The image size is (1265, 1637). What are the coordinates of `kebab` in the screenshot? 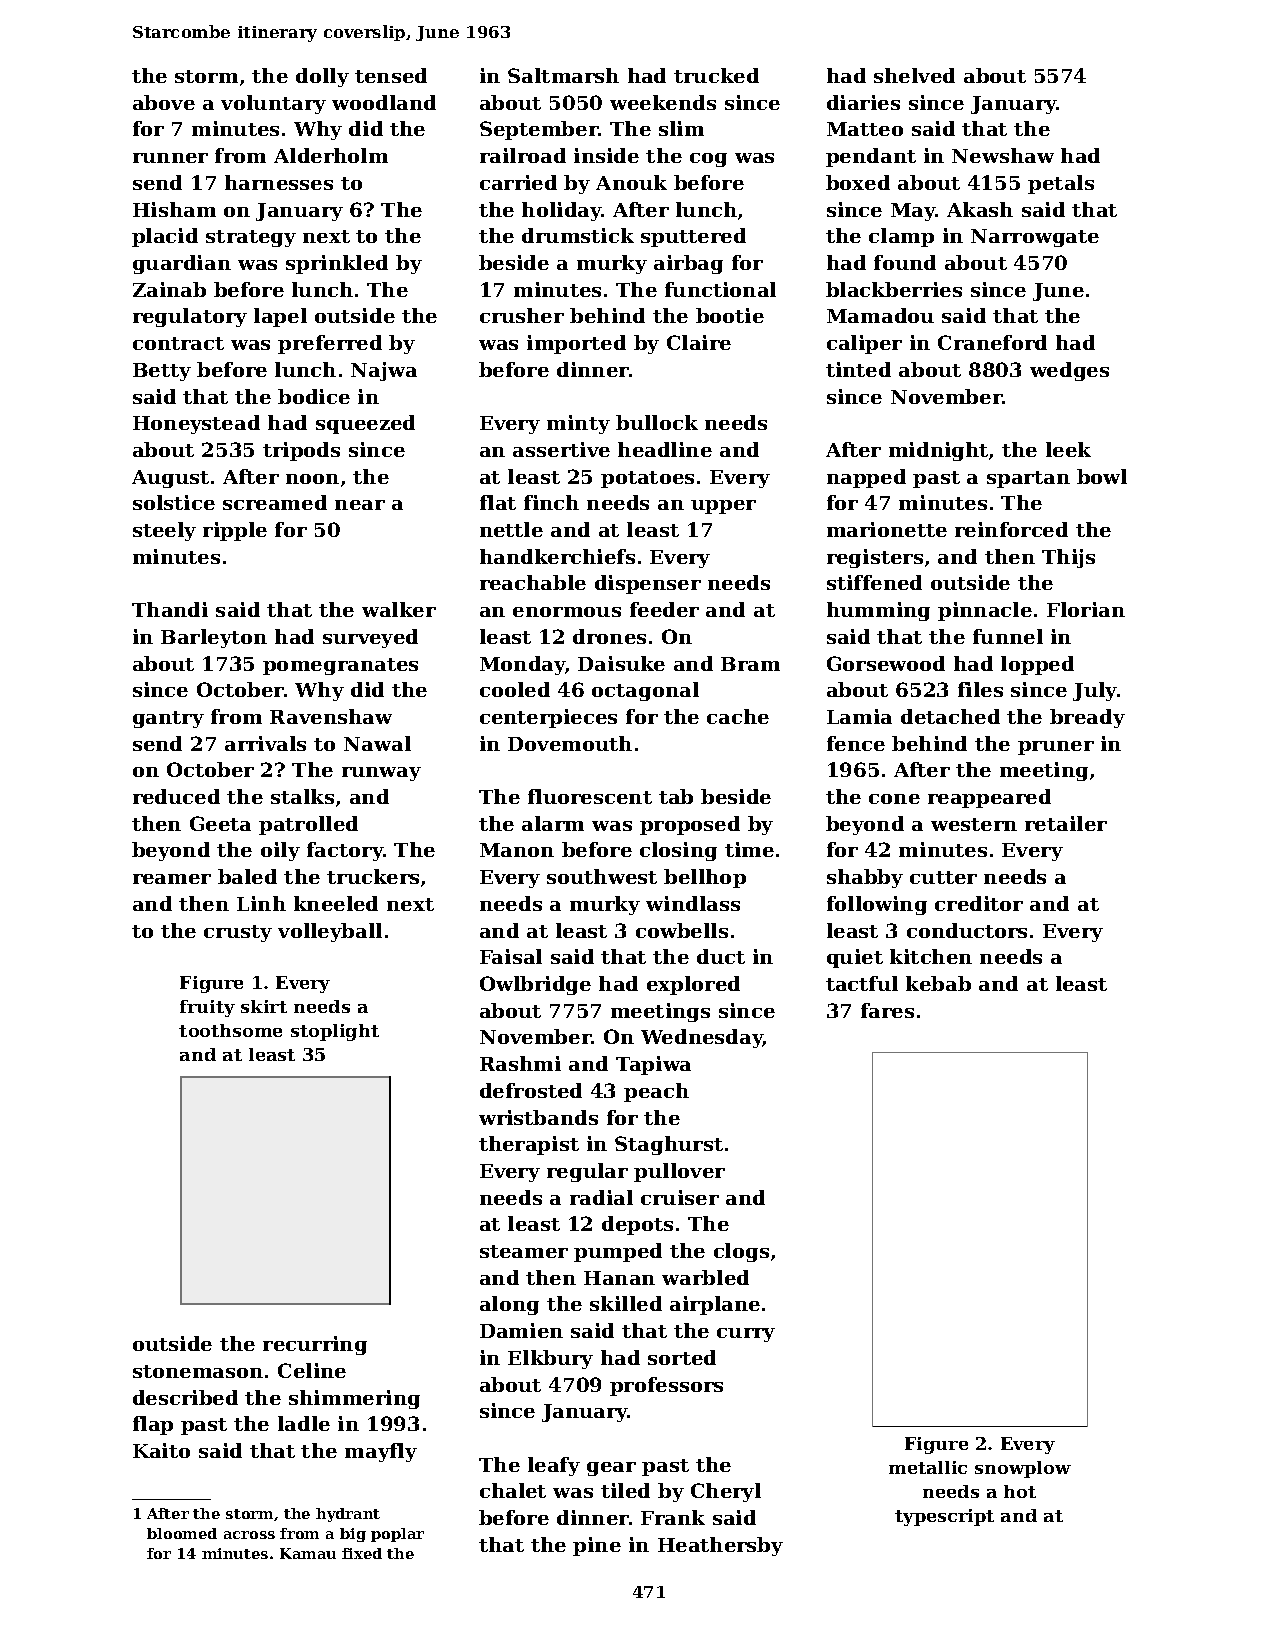 It's located at (938, 983).
